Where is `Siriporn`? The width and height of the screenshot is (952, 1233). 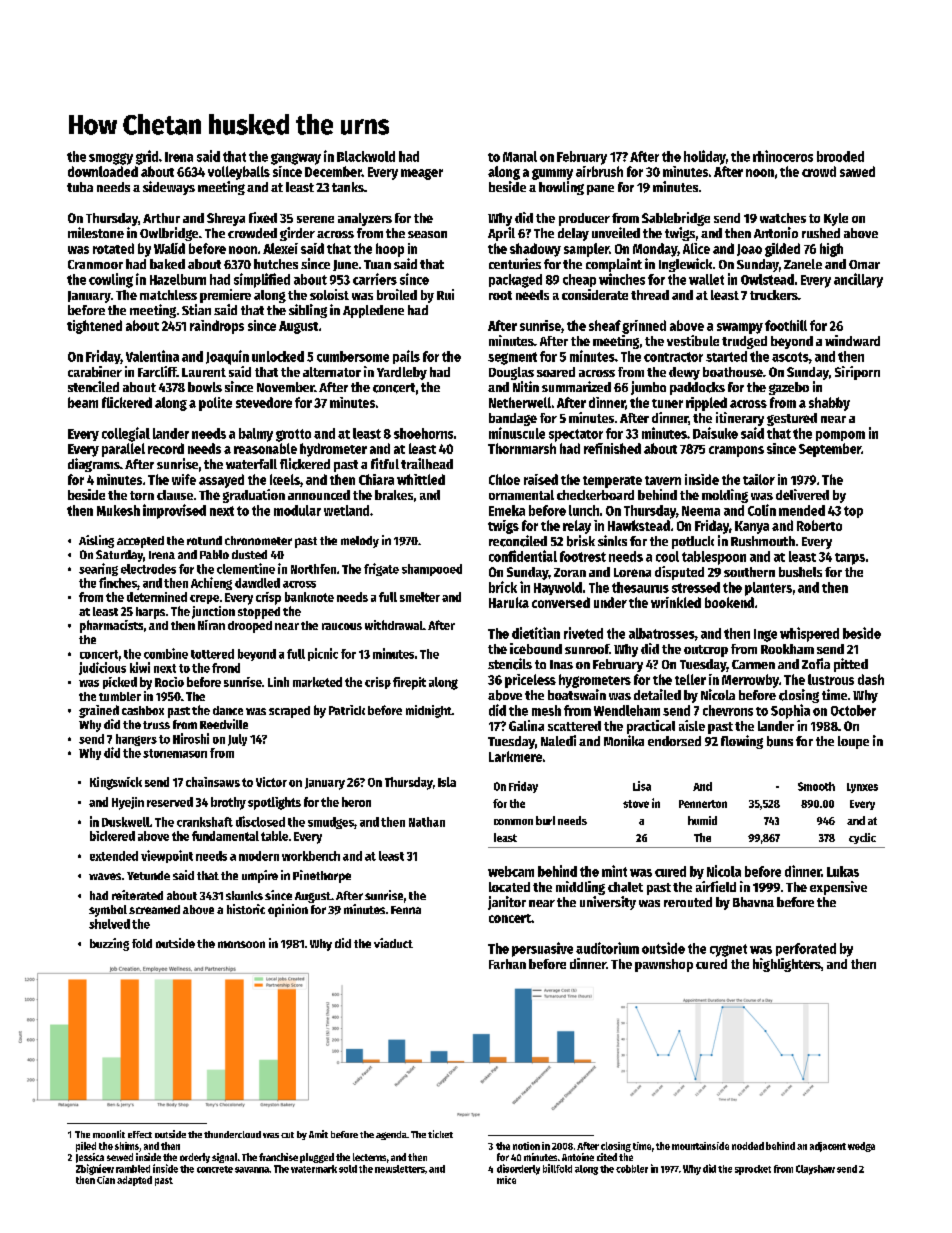
Siriporn is located at coordinates (857, 373).
